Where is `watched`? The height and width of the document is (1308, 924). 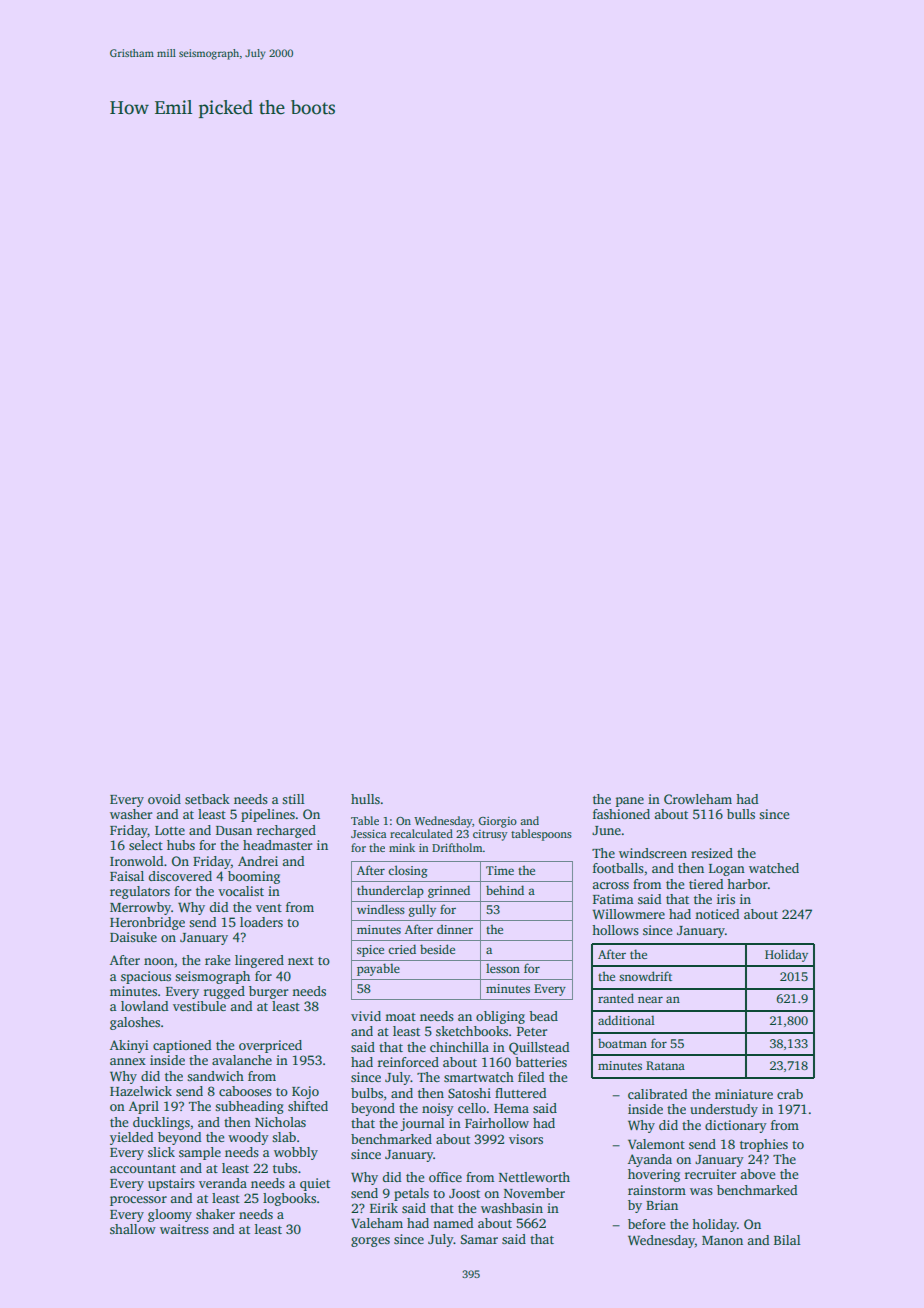 watched is located at coordinates (774, 868).
